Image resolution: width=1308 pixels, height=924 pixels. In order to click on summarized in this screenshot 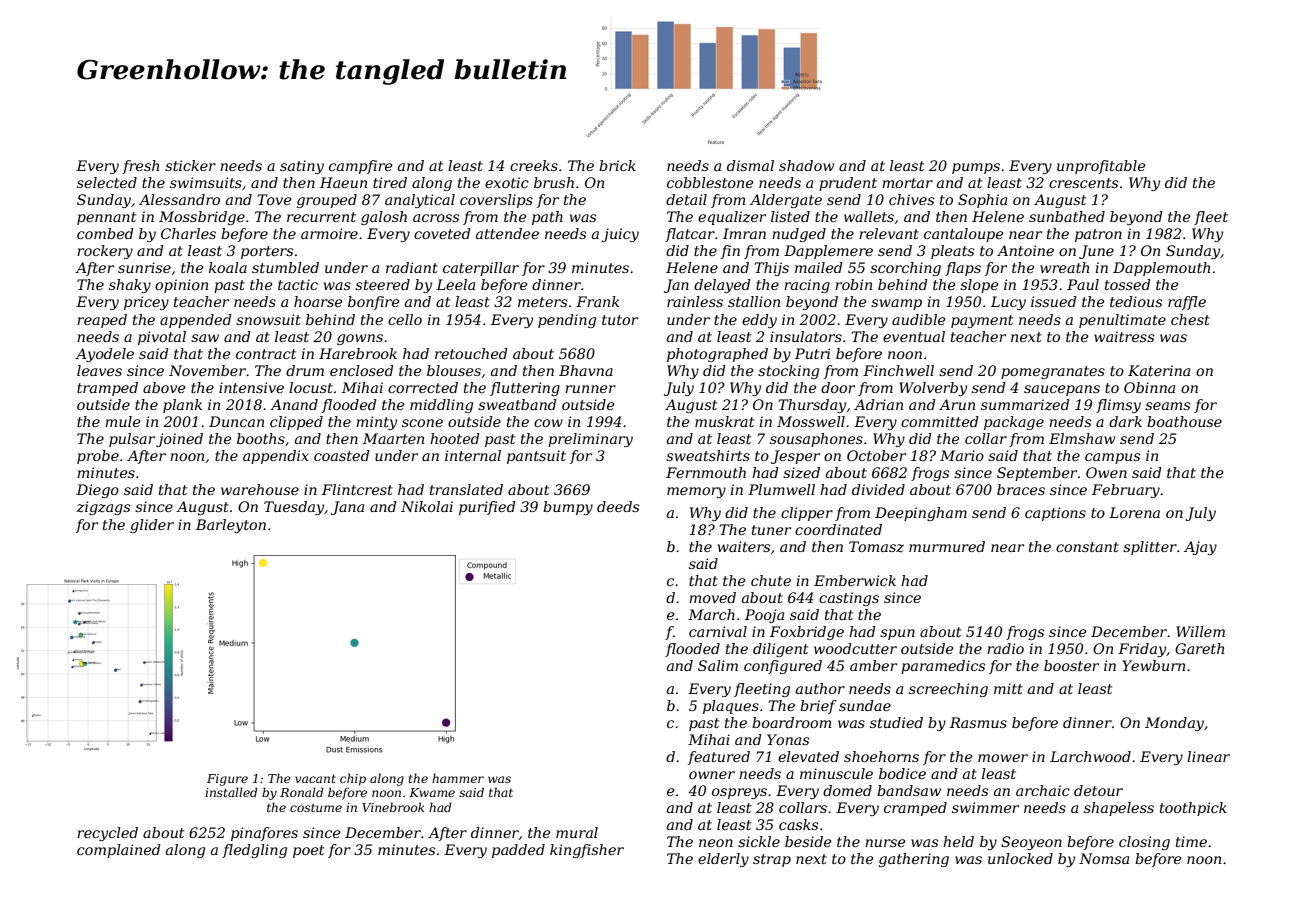, I will do `click(1025, 405)`.
